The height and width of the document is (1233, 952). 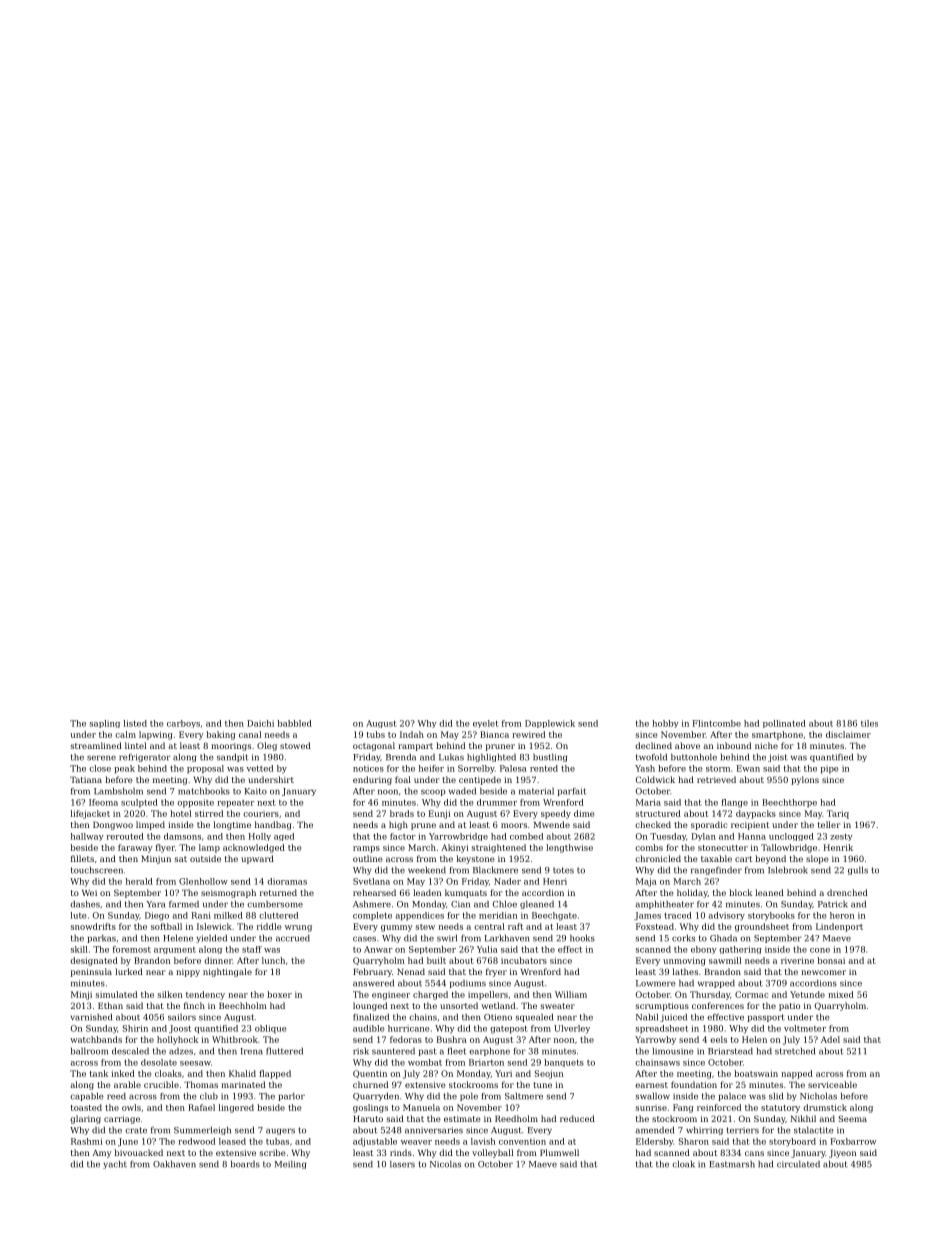 What do you see at coordinates (408, 1028) in the document?
I see `hurricane` at bounding box center [408, 1028].
